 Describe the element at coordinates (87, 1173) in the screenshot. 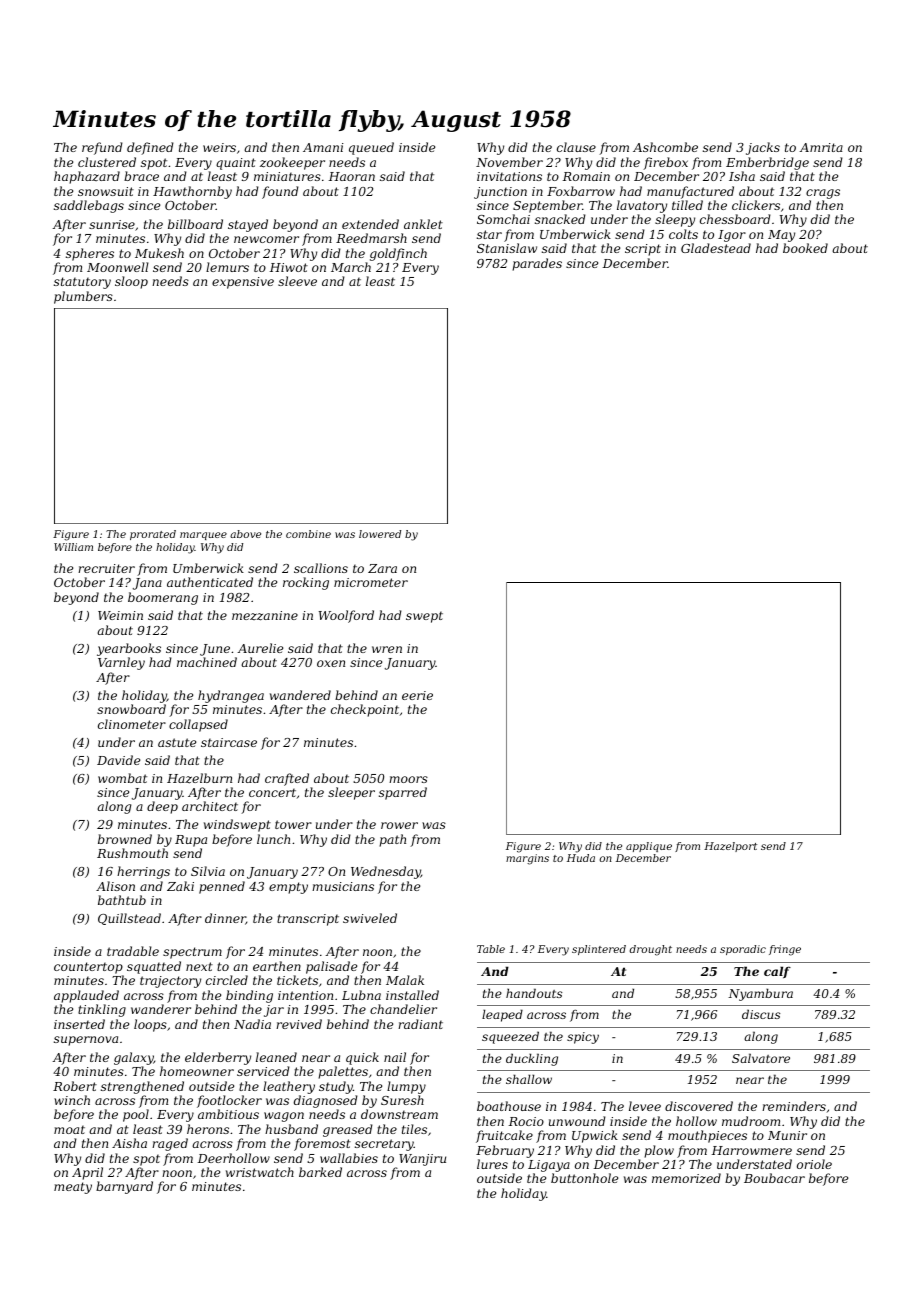

I see `April` at that location.
